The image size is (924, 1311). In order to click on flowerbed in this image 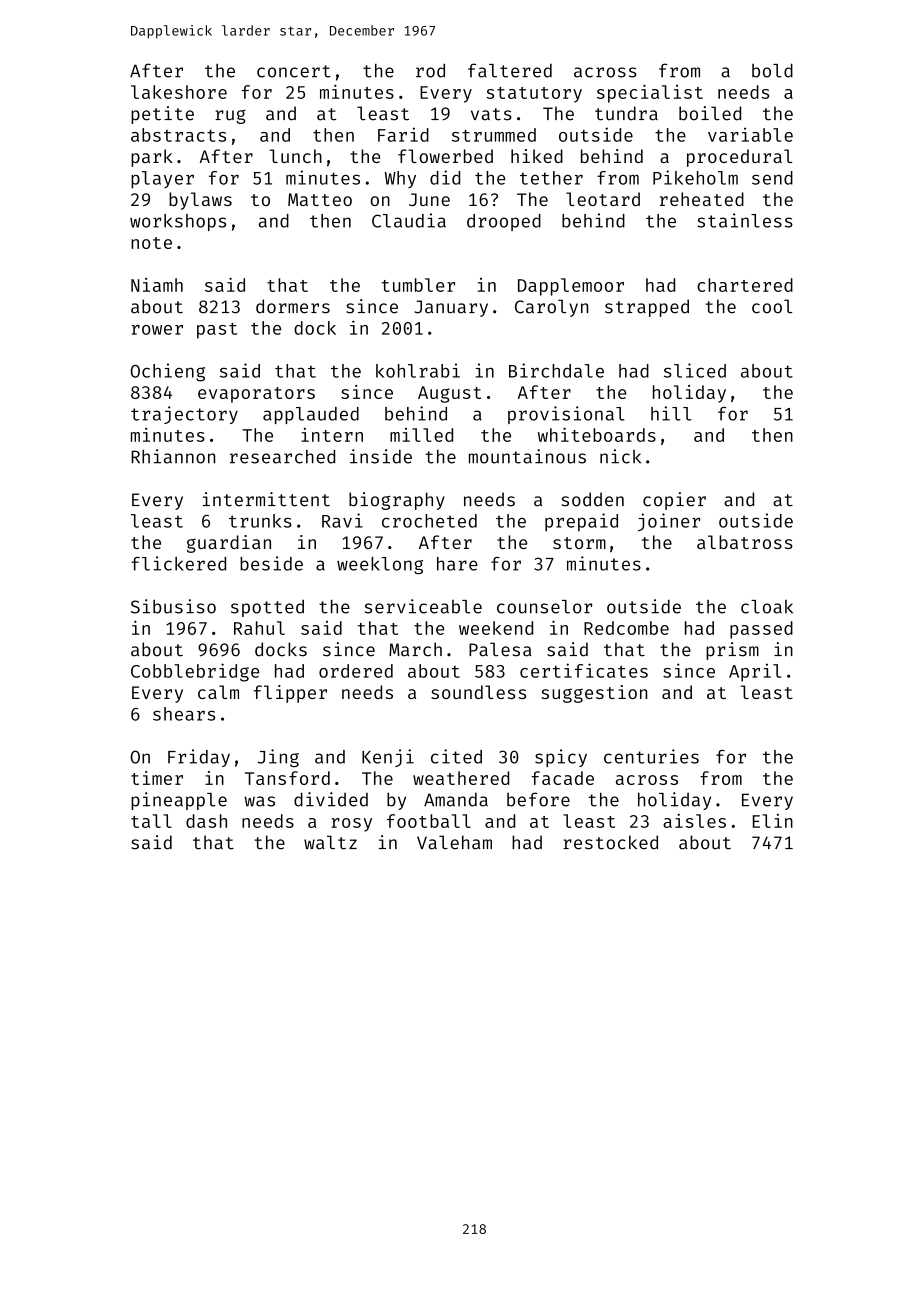, I will do `click(445, 156)`.
